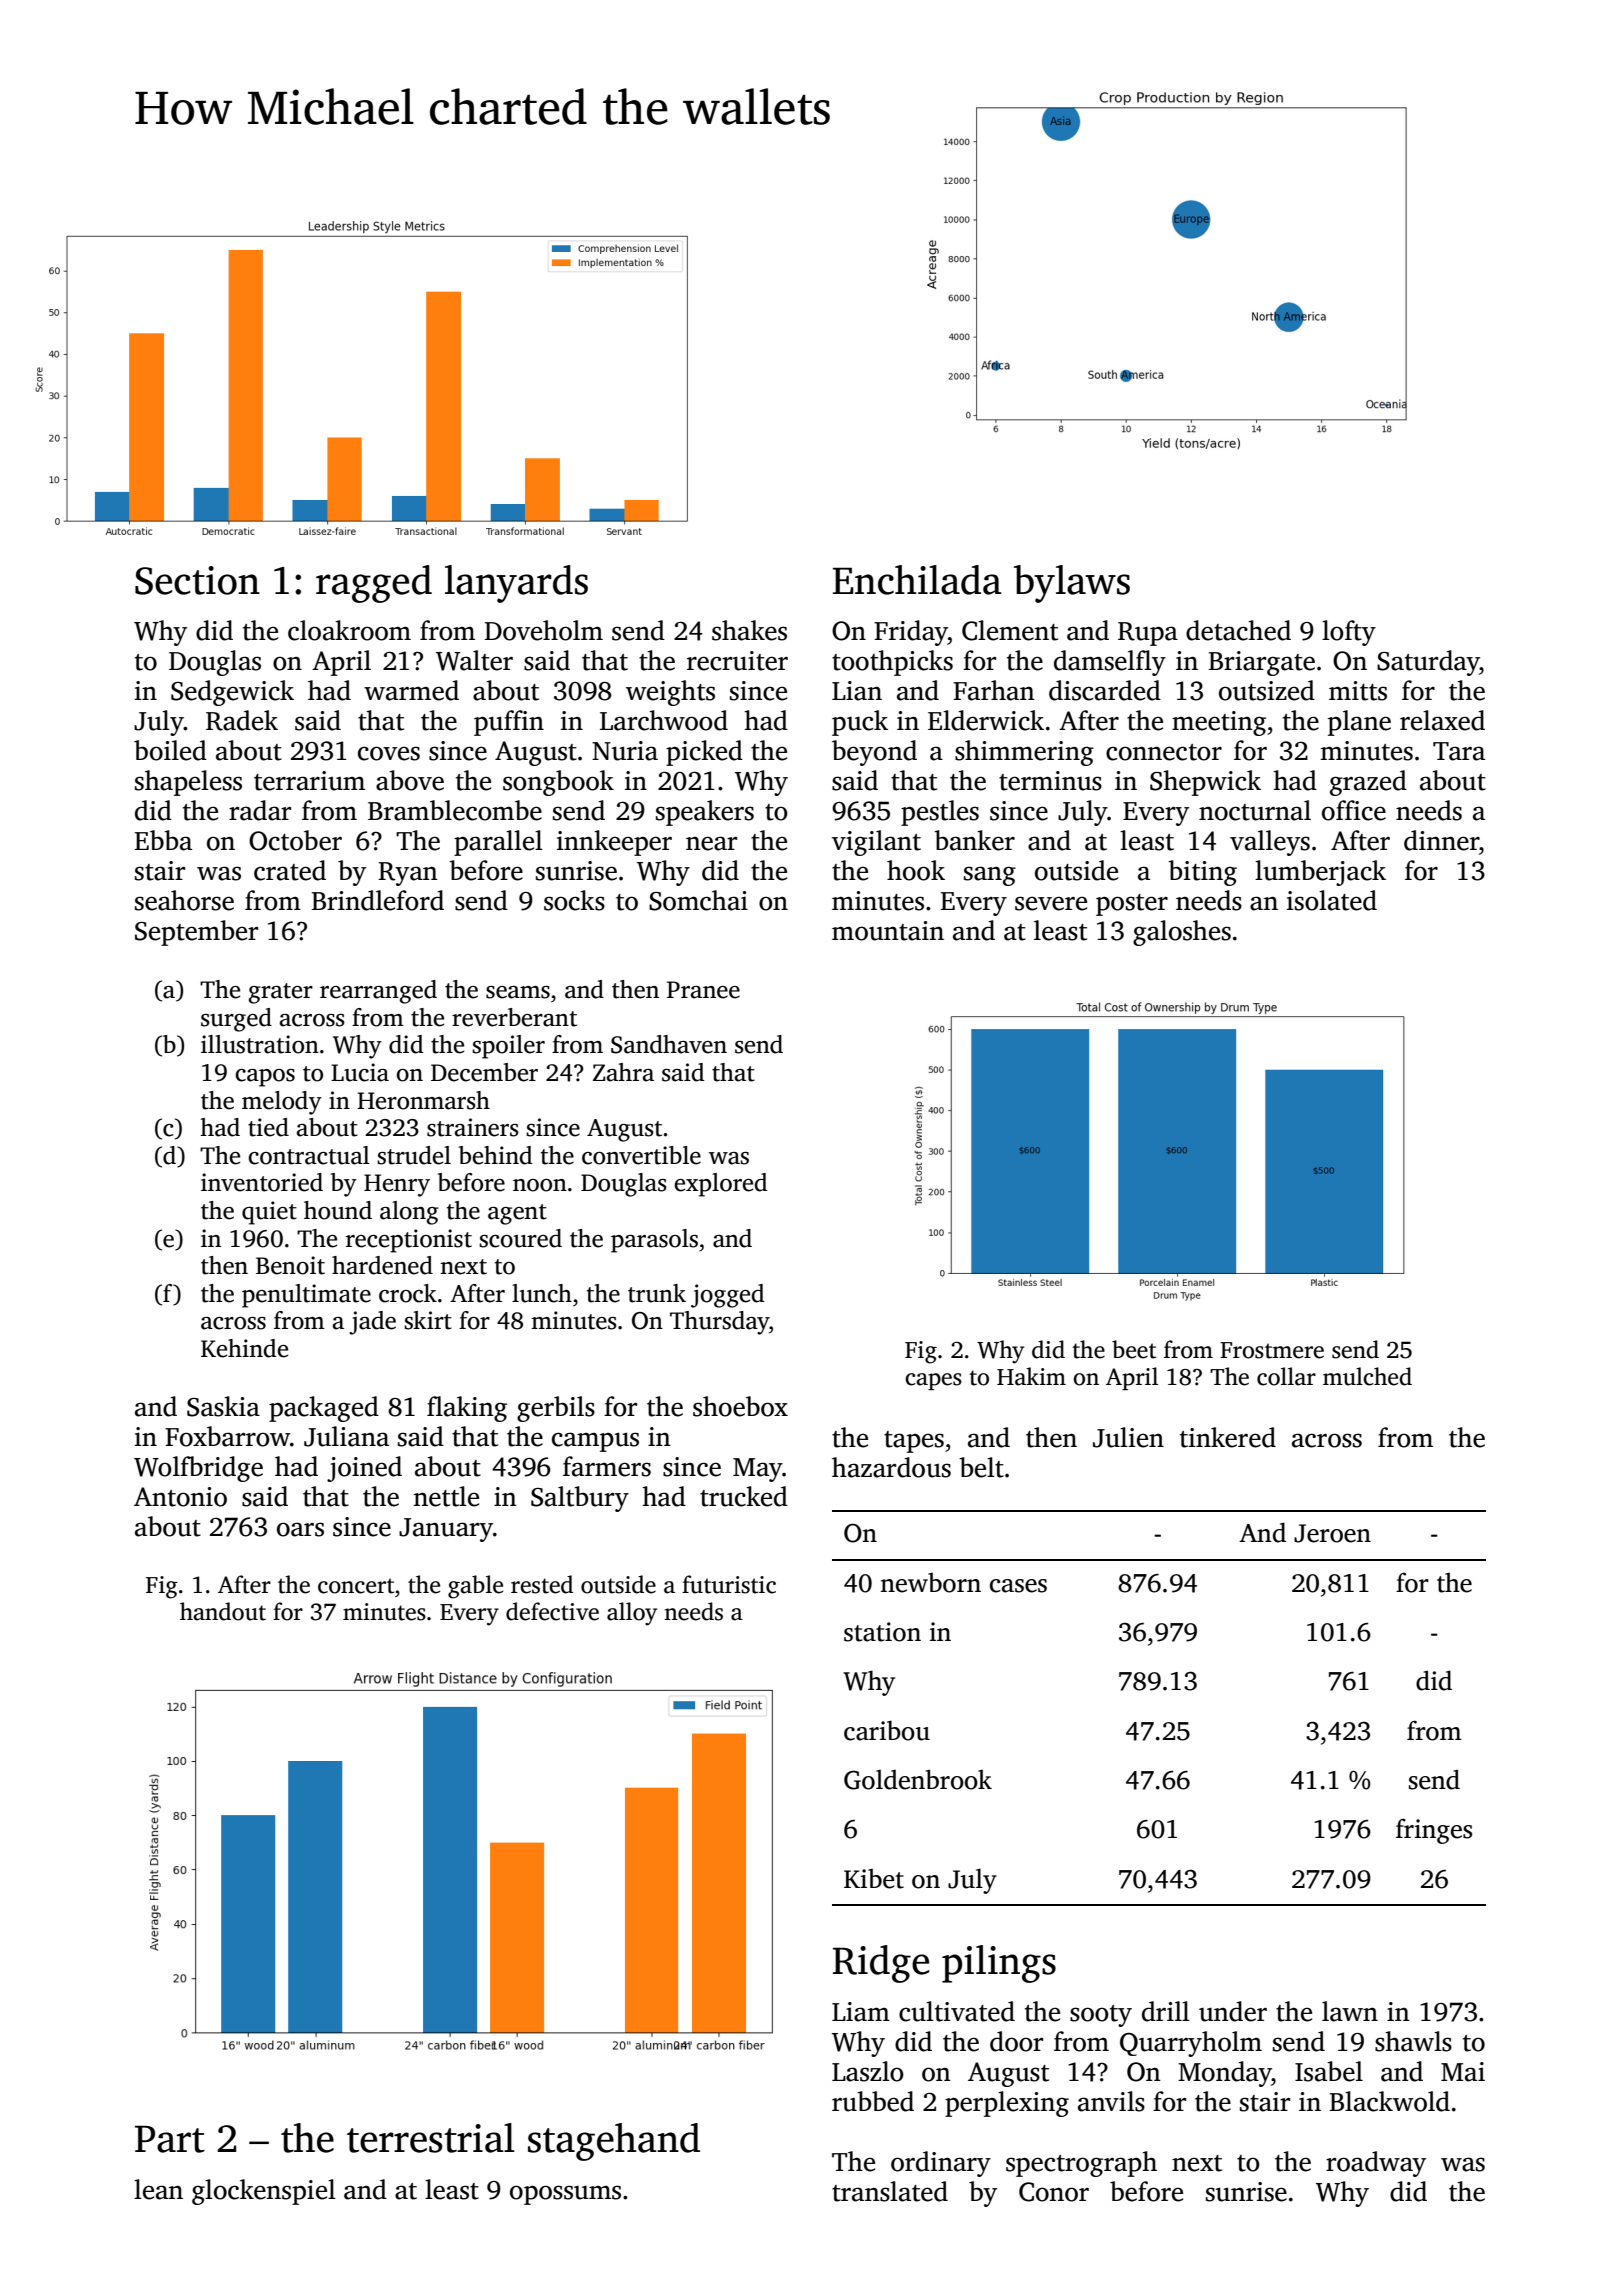 This screenshot has width=1620, height=2292. I want to click on mountain, so click(888, 931).
